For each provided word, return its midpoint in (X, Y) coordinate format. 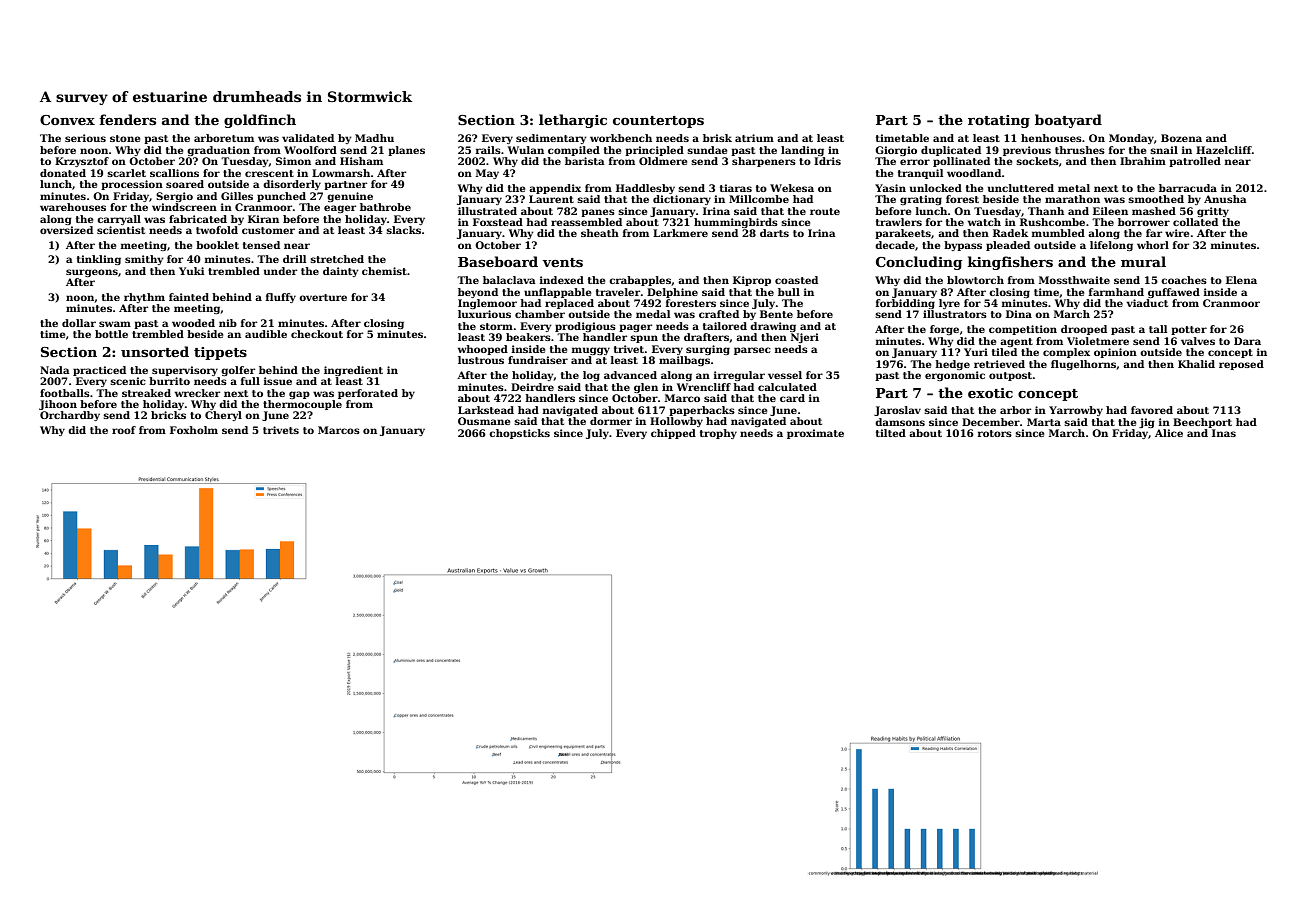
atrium (754, 138)
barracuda (1188, 188)
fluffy (281, 298)
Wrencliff (704, 387)
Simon (293, 161)
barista (585, 161)
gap (299, 395)
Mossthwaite (1074, 280)
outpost (1010, 376)
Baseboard (498, 261)
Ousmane (484, 421)
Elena (1241, 280)
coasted (796, 280)
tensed (261, 245)
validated (308, 138)
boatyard (1068, 121)
